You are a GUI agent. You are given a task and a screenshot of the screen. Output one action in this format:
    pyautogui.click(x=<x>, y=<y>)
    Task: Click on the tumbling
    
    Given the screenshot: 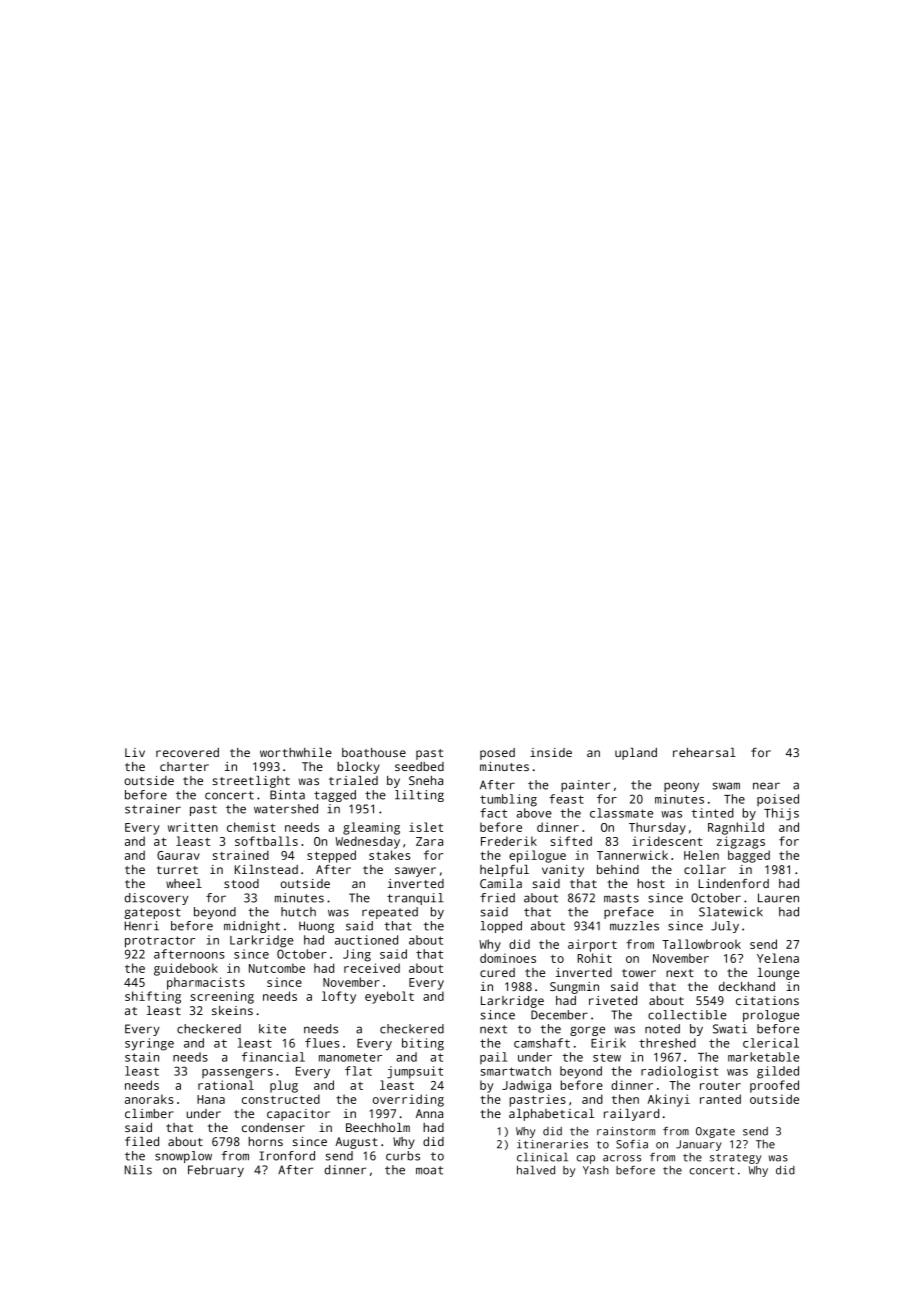 What is the action you would take?
    pyautogui.click(x=508, y=800)
